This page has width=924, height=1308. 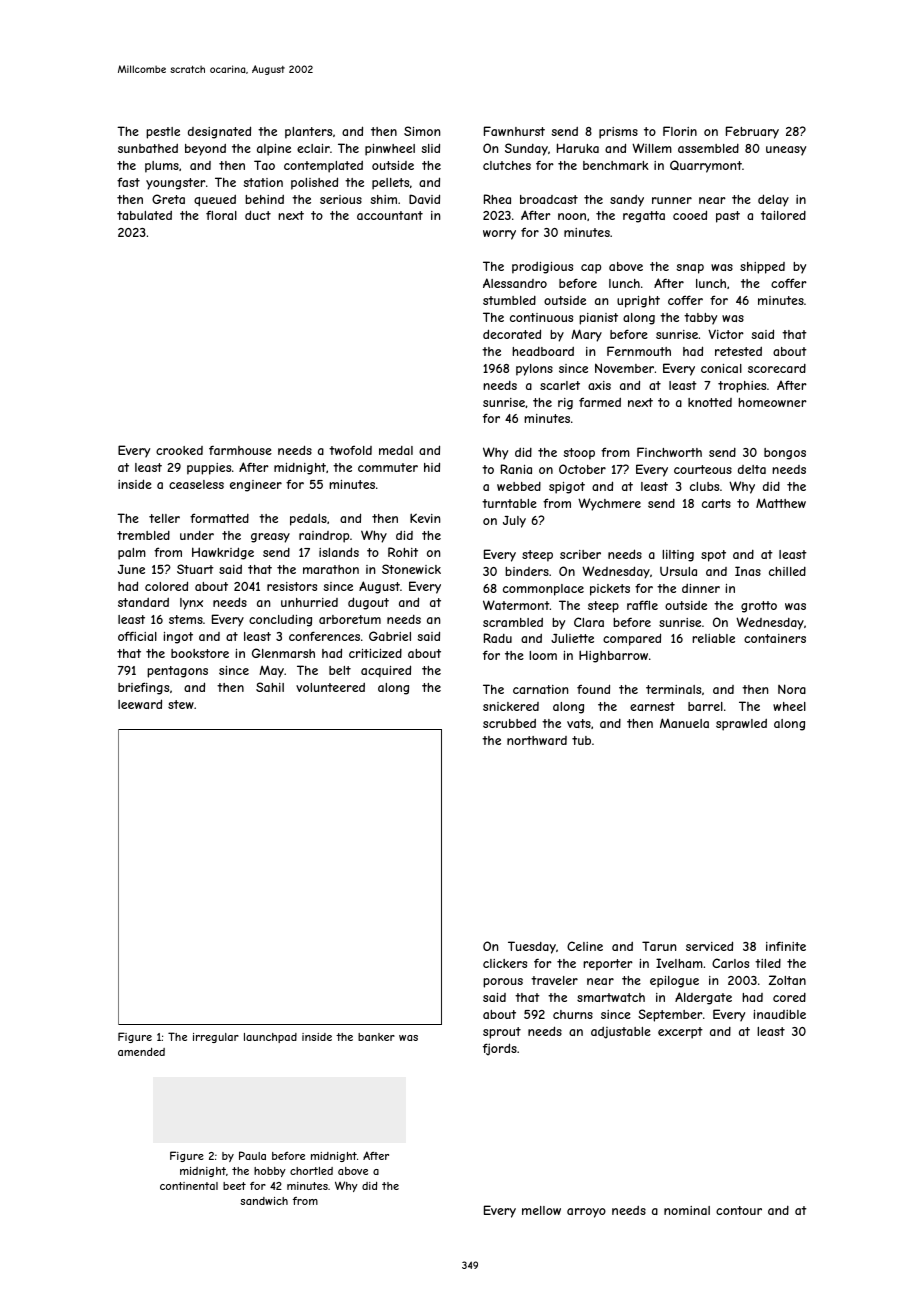 I want to click on shipped, so click(x=762, y=268).
